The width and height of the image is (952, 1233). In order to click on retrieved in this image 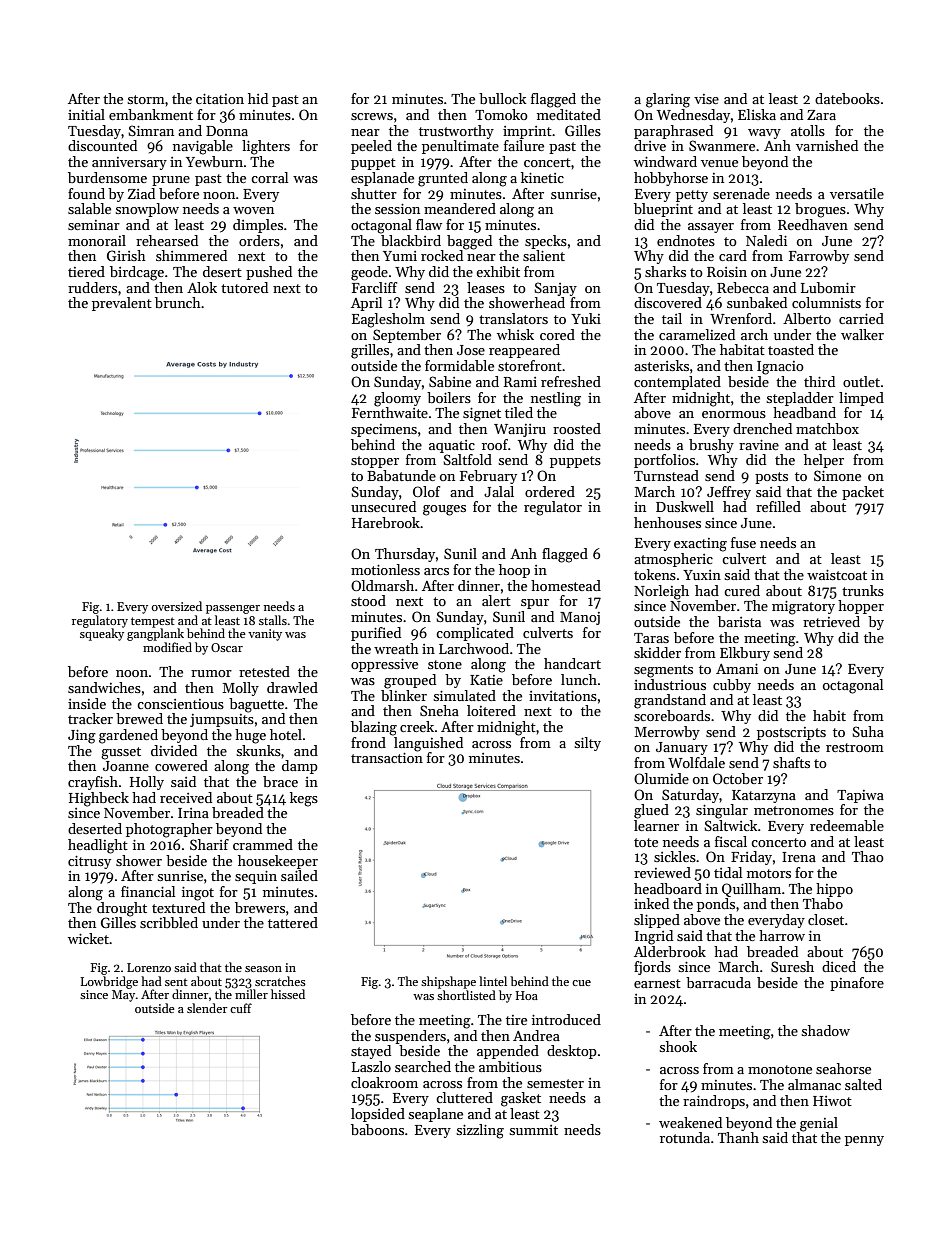, I will do `click(831, 621)`.
